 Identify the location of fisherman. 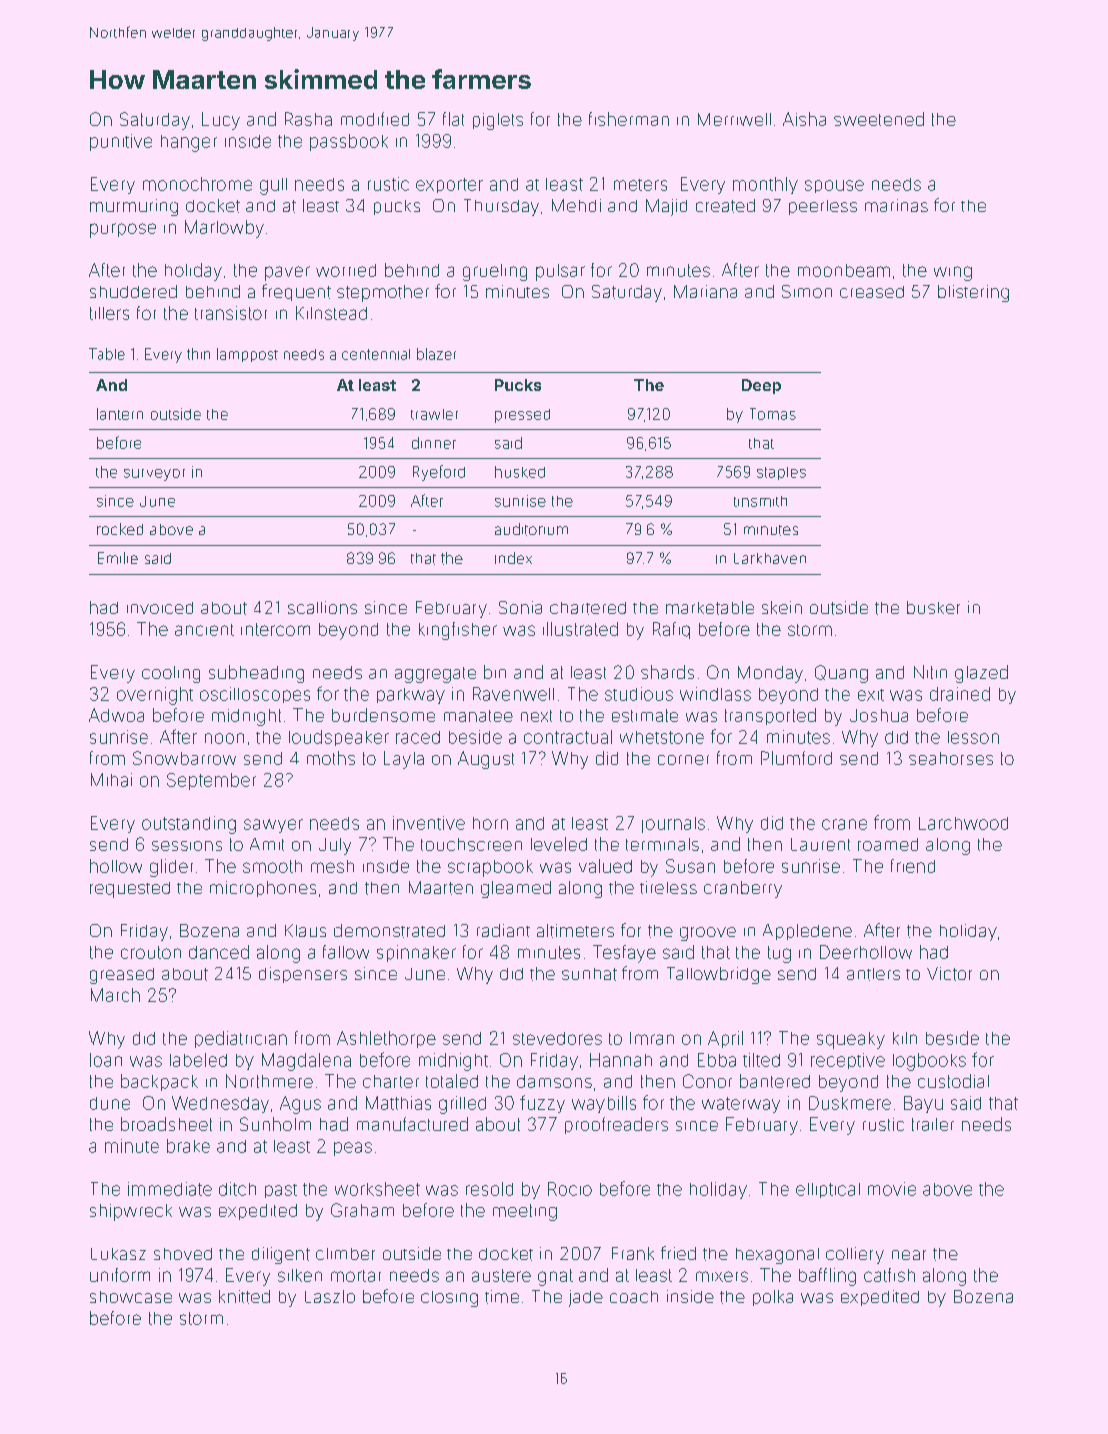
(629, 119).
